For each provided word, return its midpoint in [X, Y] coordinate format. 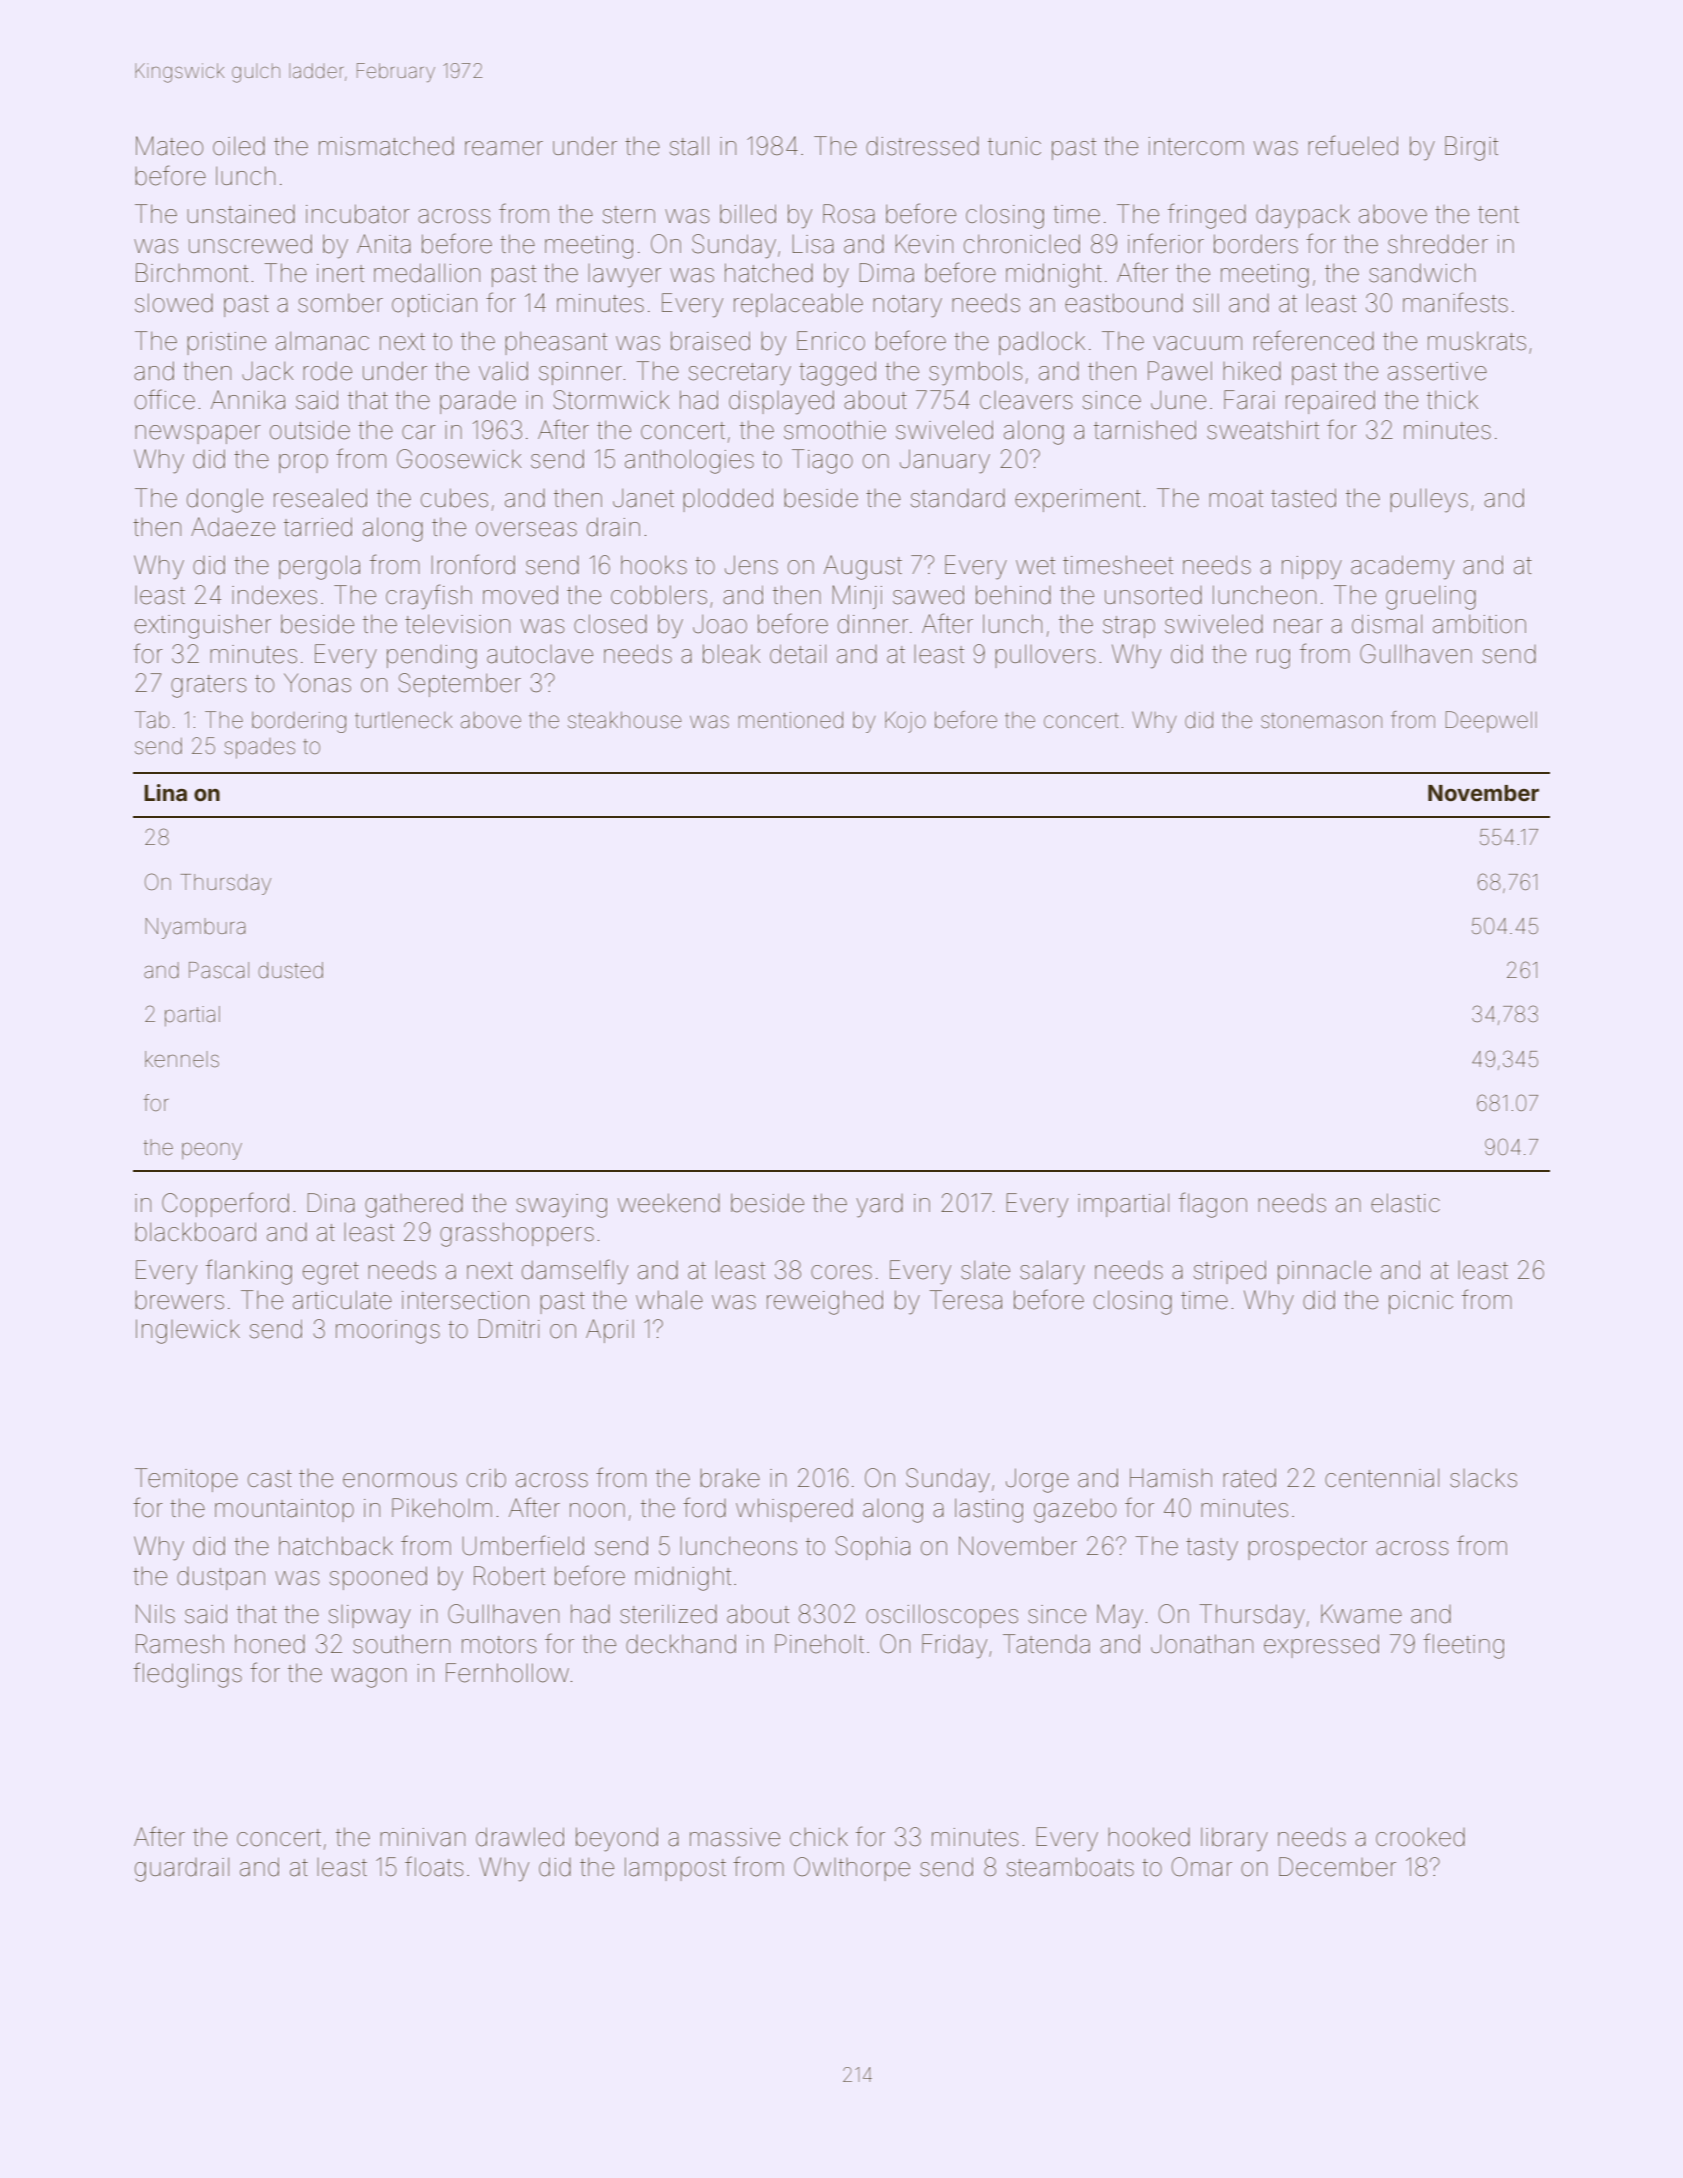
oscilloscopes [942, 1616]
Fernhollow [507, 1673]
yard [879, 1206]
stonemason [1321, 721]
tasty [1212, 1549]
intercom [1196, 146]
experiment [1078, 500]
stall [689, 146]
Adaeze [233, 527]
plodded [728, 500]
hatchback [336, 1546]
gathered [414, 1206]
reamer [504, 148]
